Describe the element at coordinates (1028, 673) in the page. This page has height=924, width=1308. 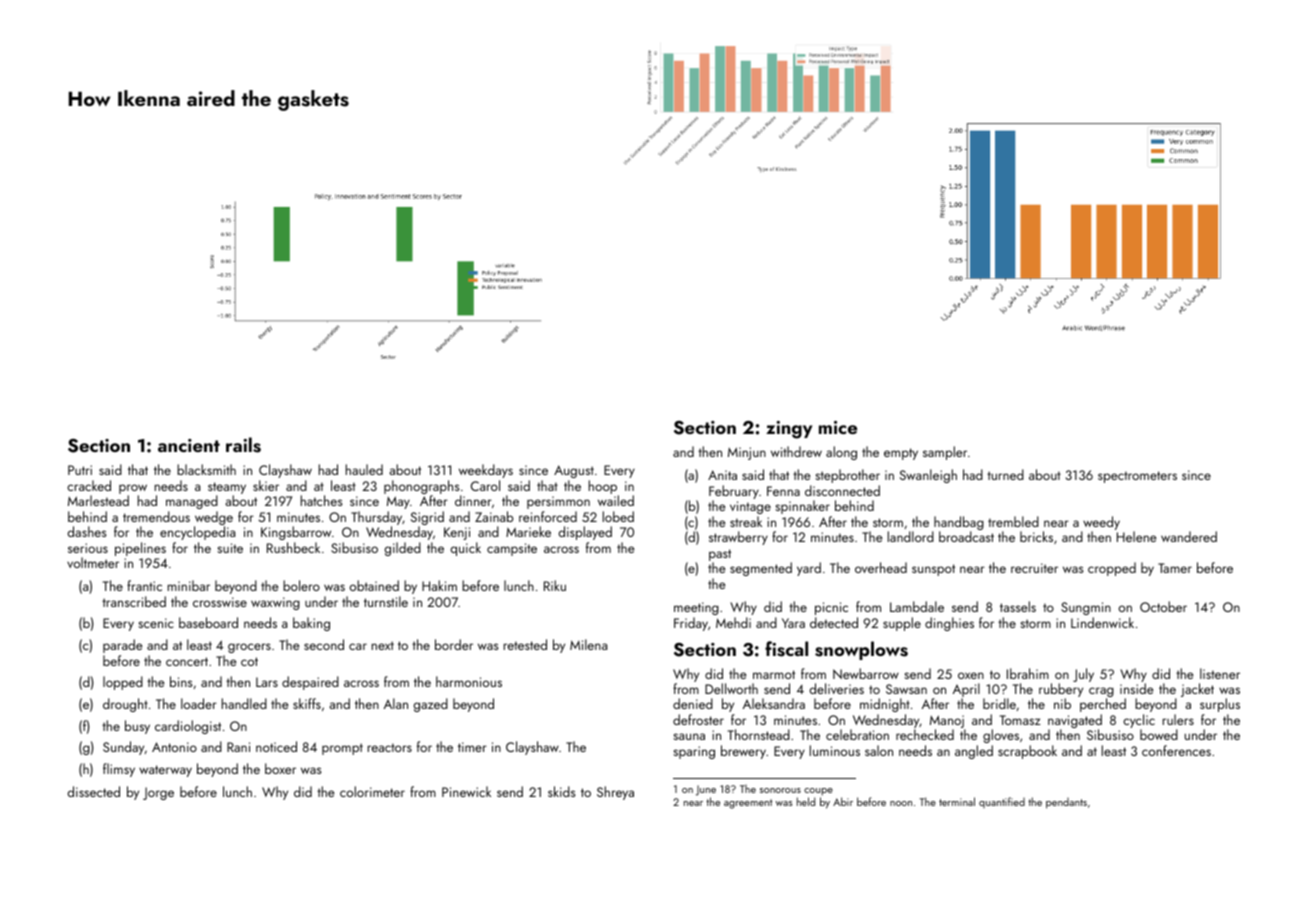
I see `Ibrahim` at that location.
